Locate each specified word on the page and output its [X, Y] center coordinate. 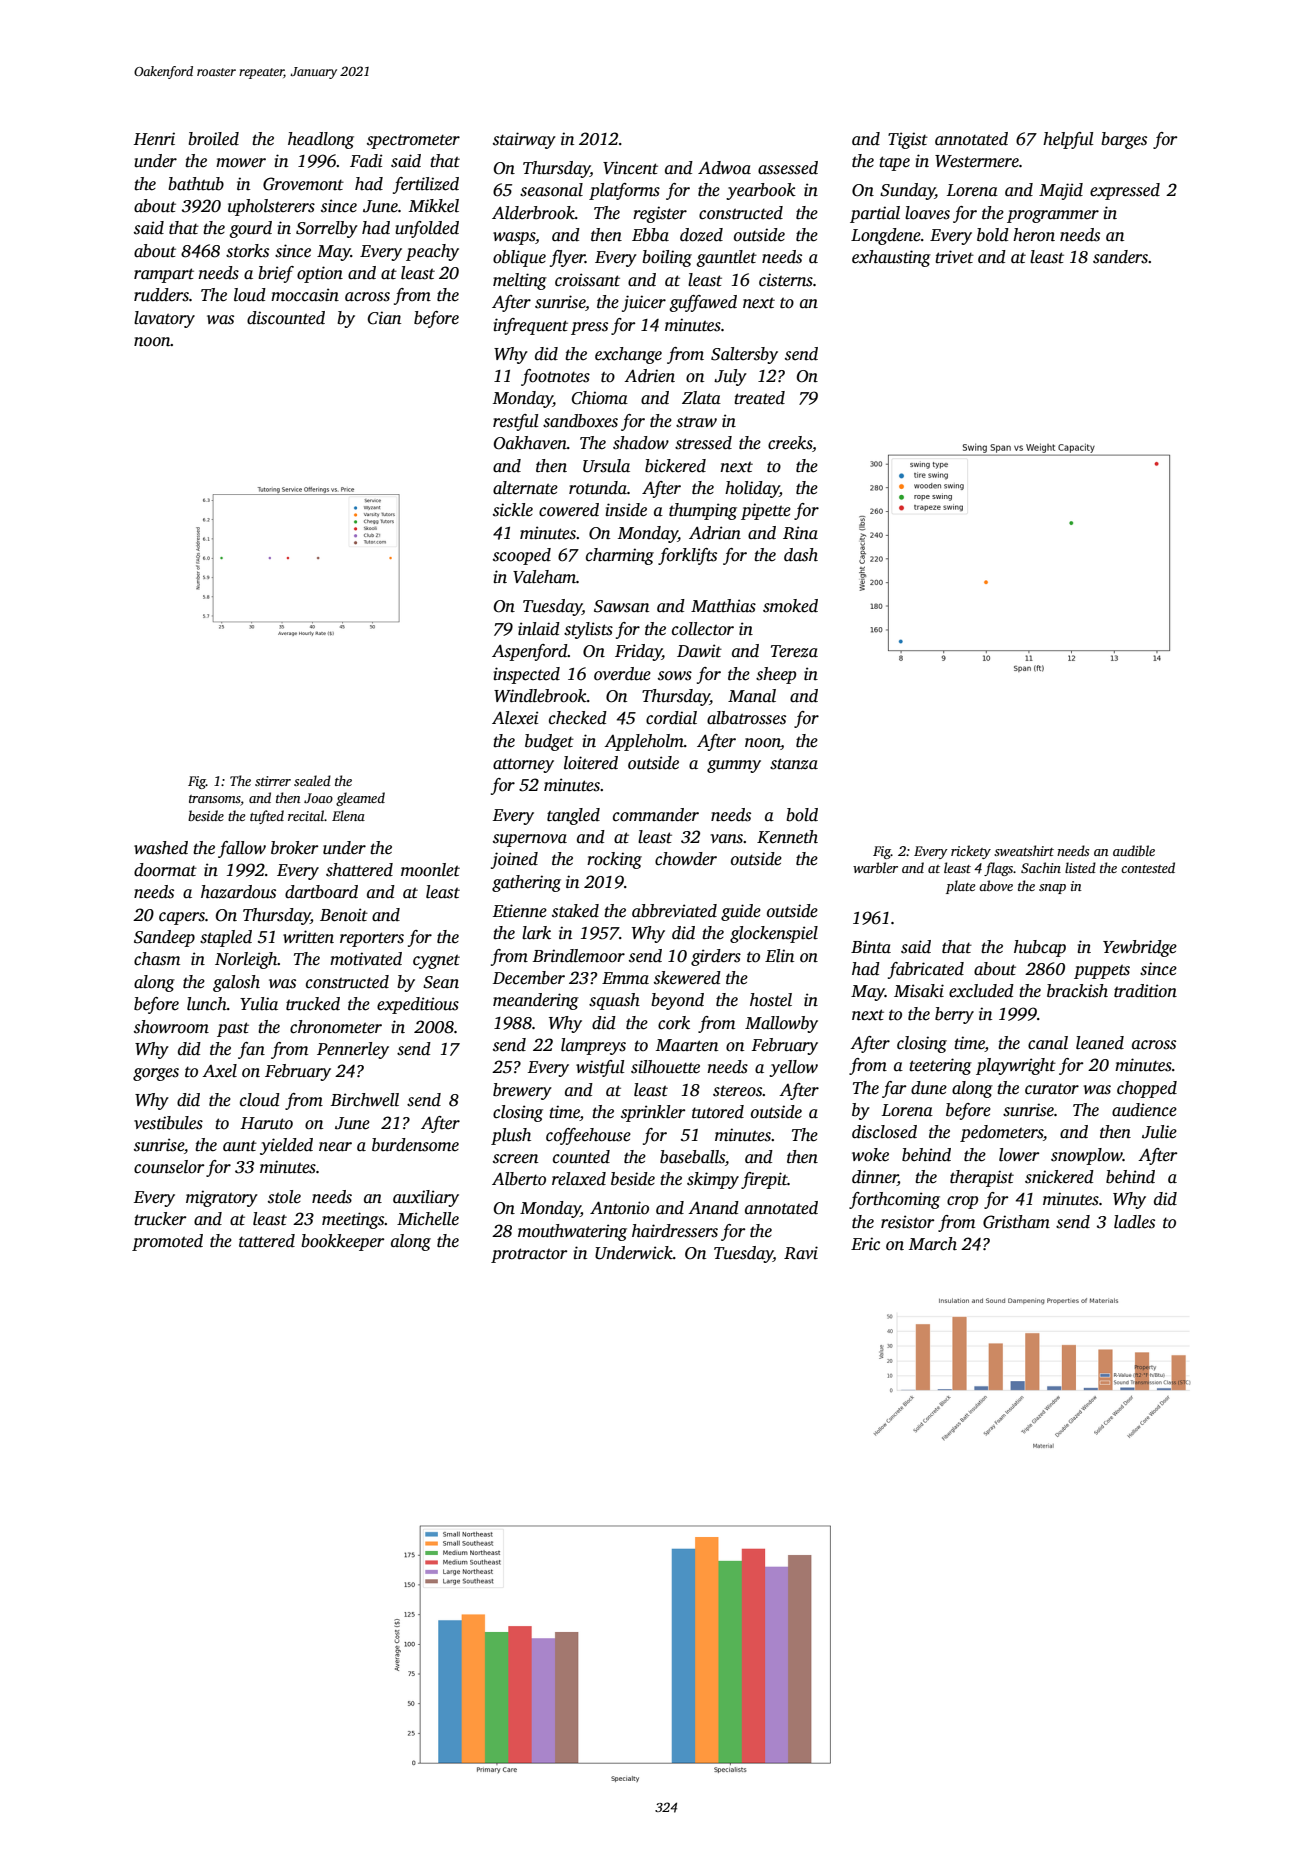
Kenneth [787, 837]
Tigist [908, 140]
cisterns [786, 280]
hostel [771, 1000]
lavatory [164, 319]
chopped [1147, 1089]
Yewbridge [1140, 948]
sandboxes [580, 421]
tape [894, 163]
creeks [790, 443]
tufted [267, 817]
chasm [157, 959]
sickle [513, 510]
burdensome [415, 1145]
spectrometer [413, 141]
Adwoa [724, 168]
